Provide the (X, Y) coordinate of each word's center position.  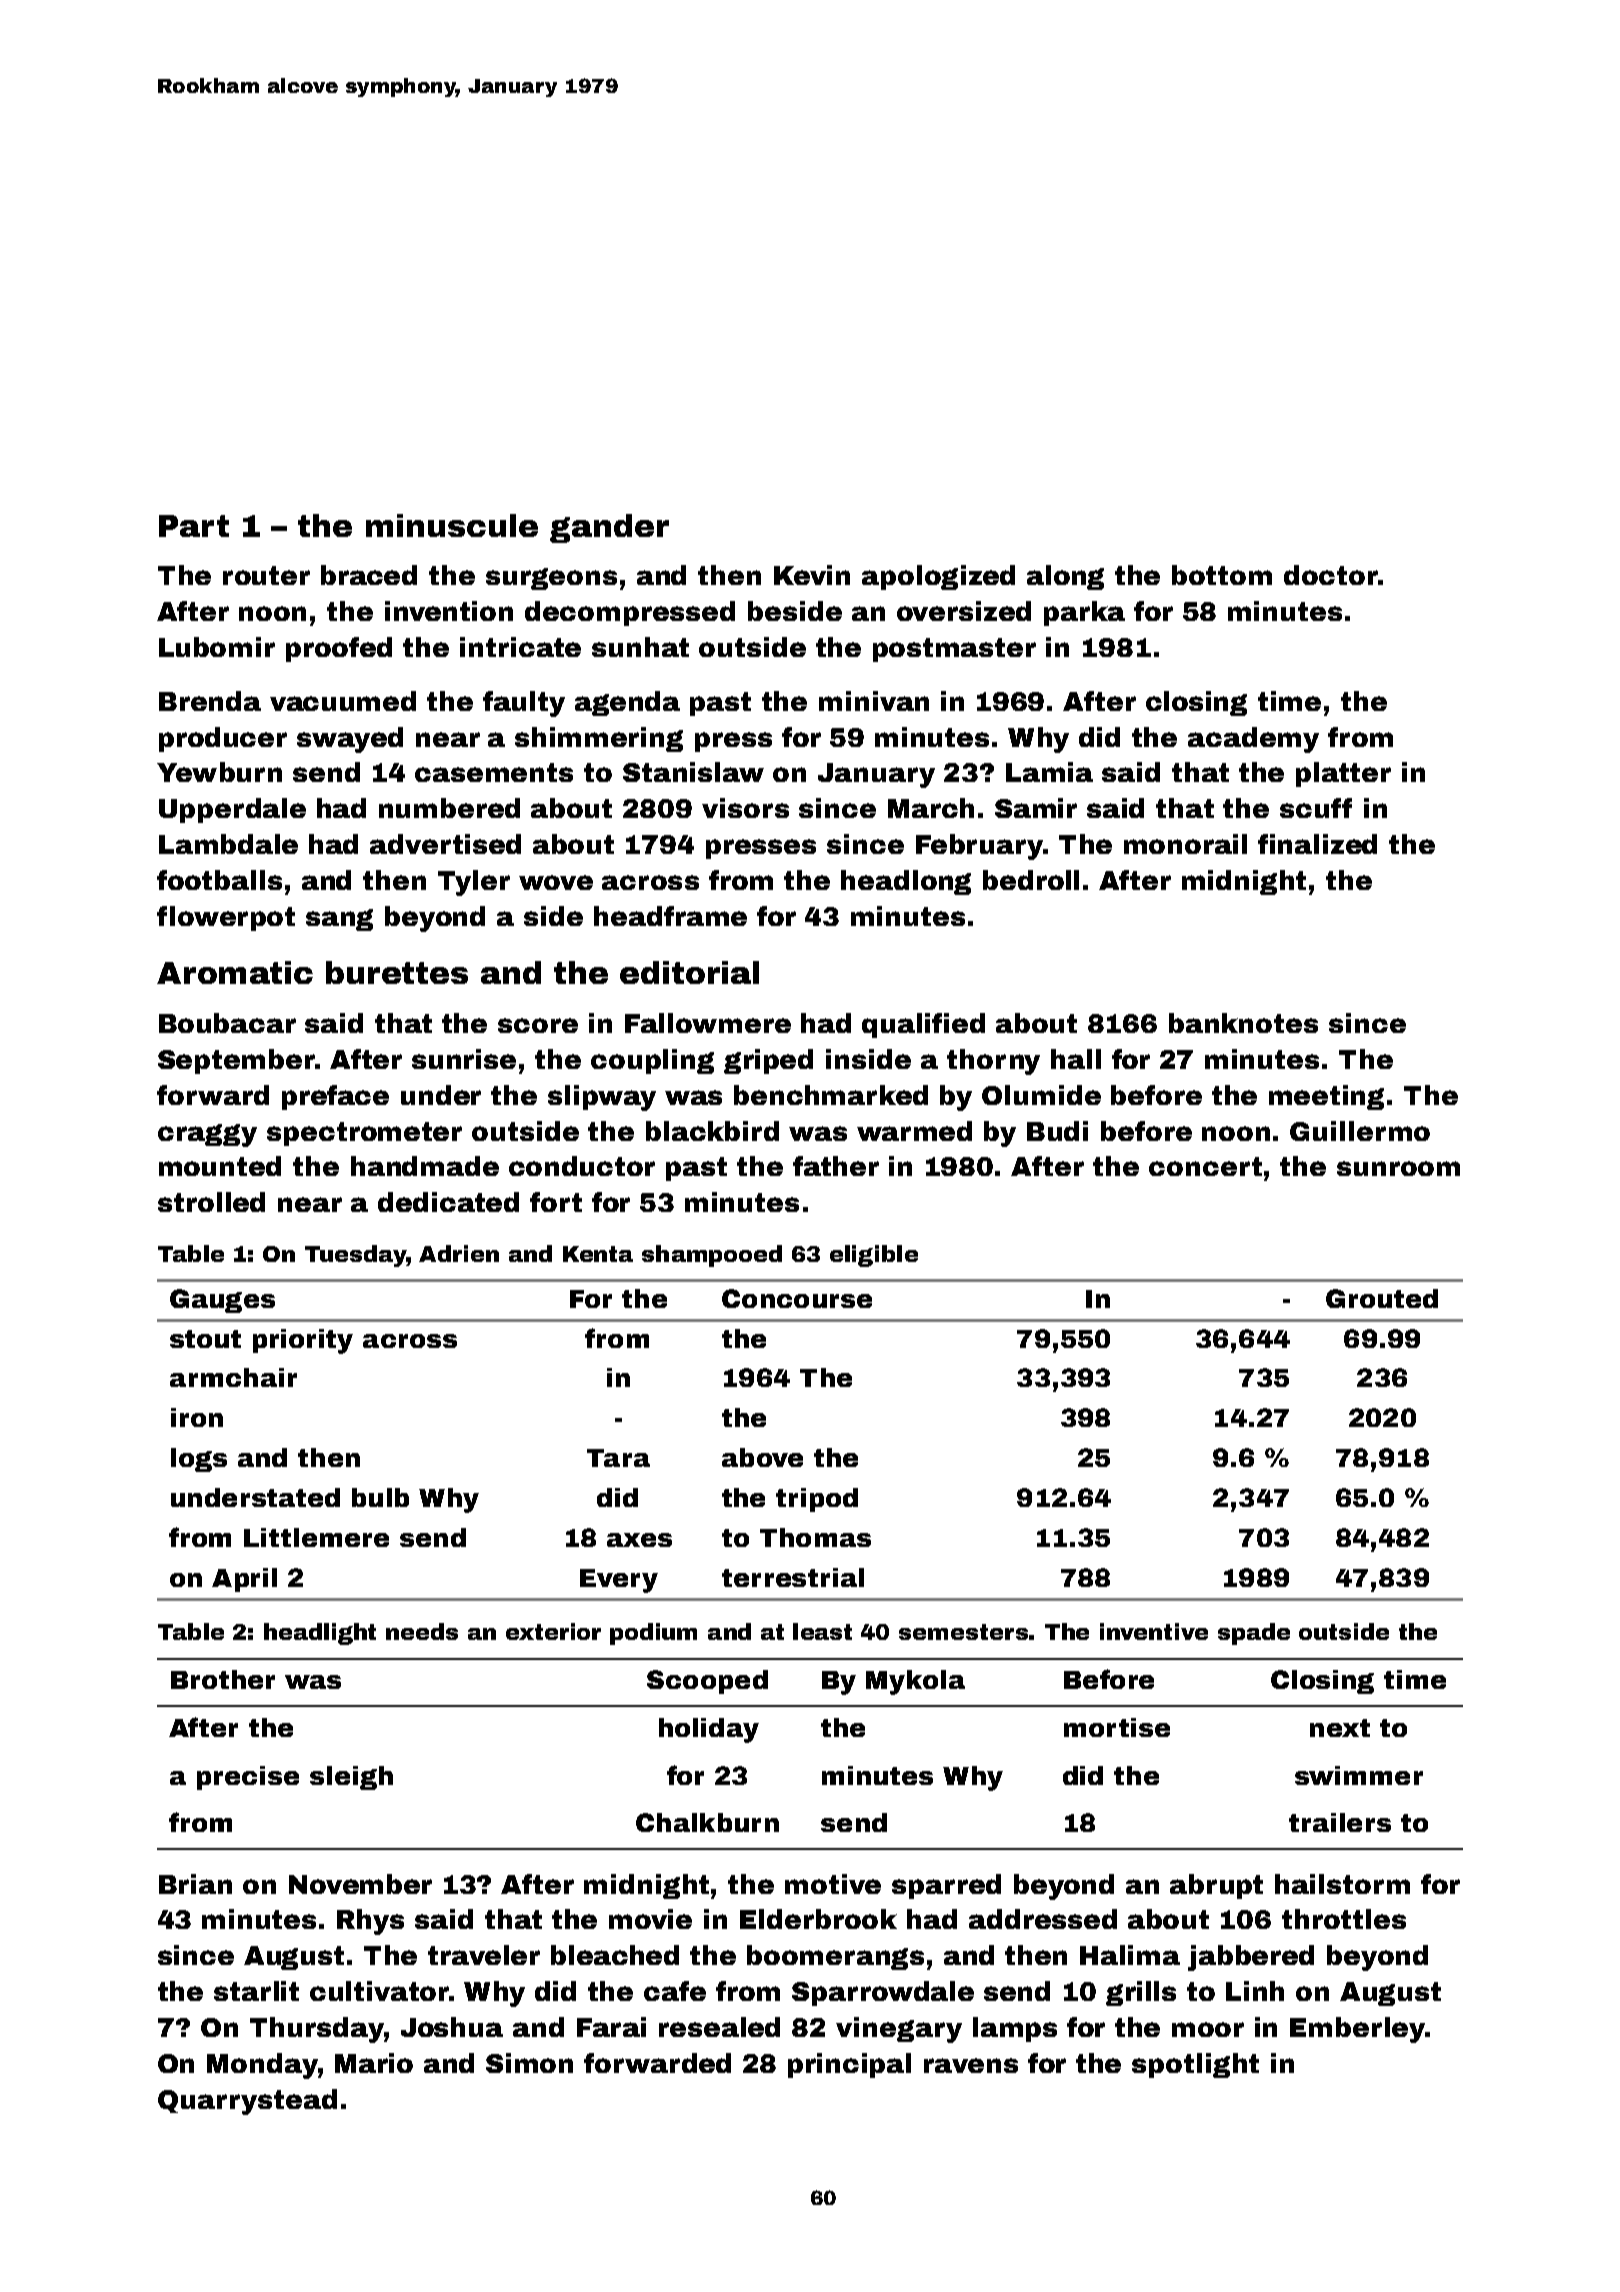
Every (619, 1581)
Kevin (812, 575)
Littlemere (316, 1537)
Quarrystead (247, 2102)
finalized (1317, 844)
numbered (449, 808)
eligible (874, 1256)
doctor (1330, 575)
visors (745, 808)
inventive (1154, 1631)
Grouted (1382, 1298)
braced (369, 575)
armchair (233, 1377)
